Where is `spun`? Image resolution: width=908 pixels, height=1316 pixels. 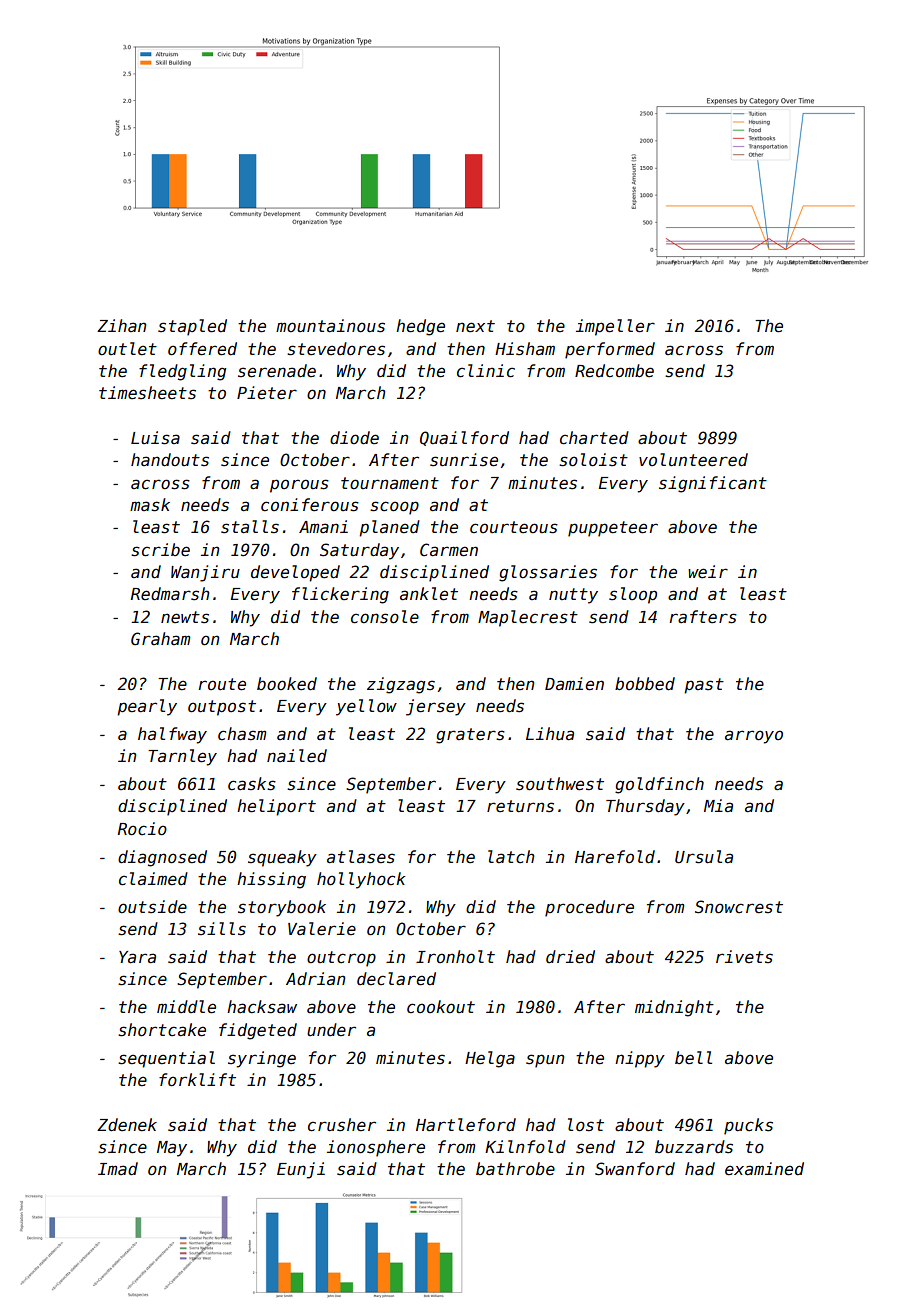 spun is located at coordinates (545, 1061).
